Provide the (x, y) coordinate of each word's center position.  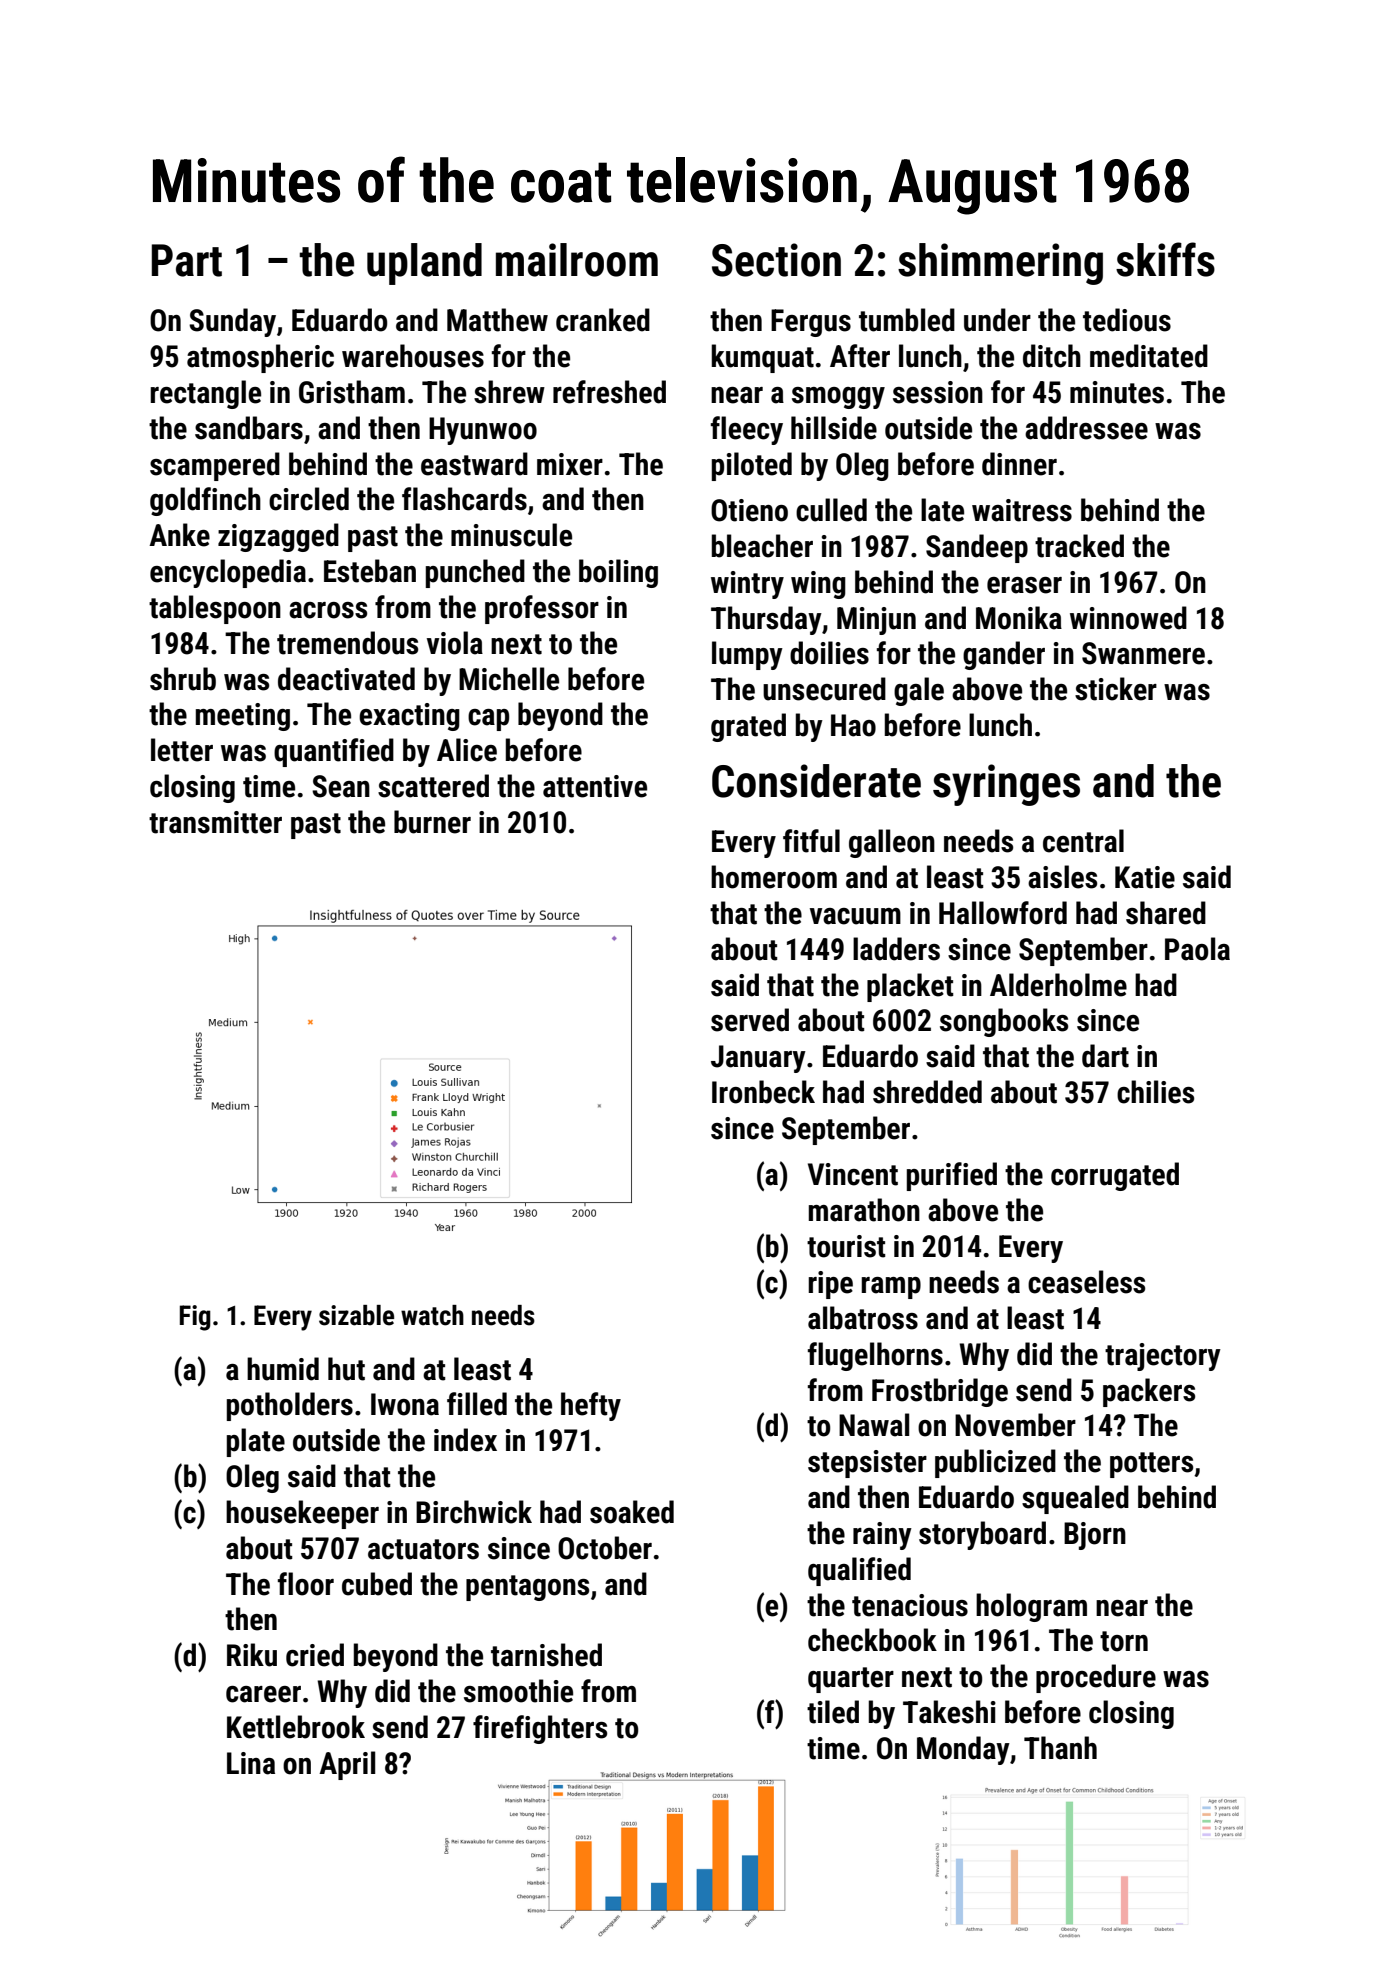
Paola (1197, 949)
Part (187, 260)
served (750, 1020)
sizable (356, 1315)
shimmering (1000, 264)
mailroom (577, 260)
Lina (251, 1763)
